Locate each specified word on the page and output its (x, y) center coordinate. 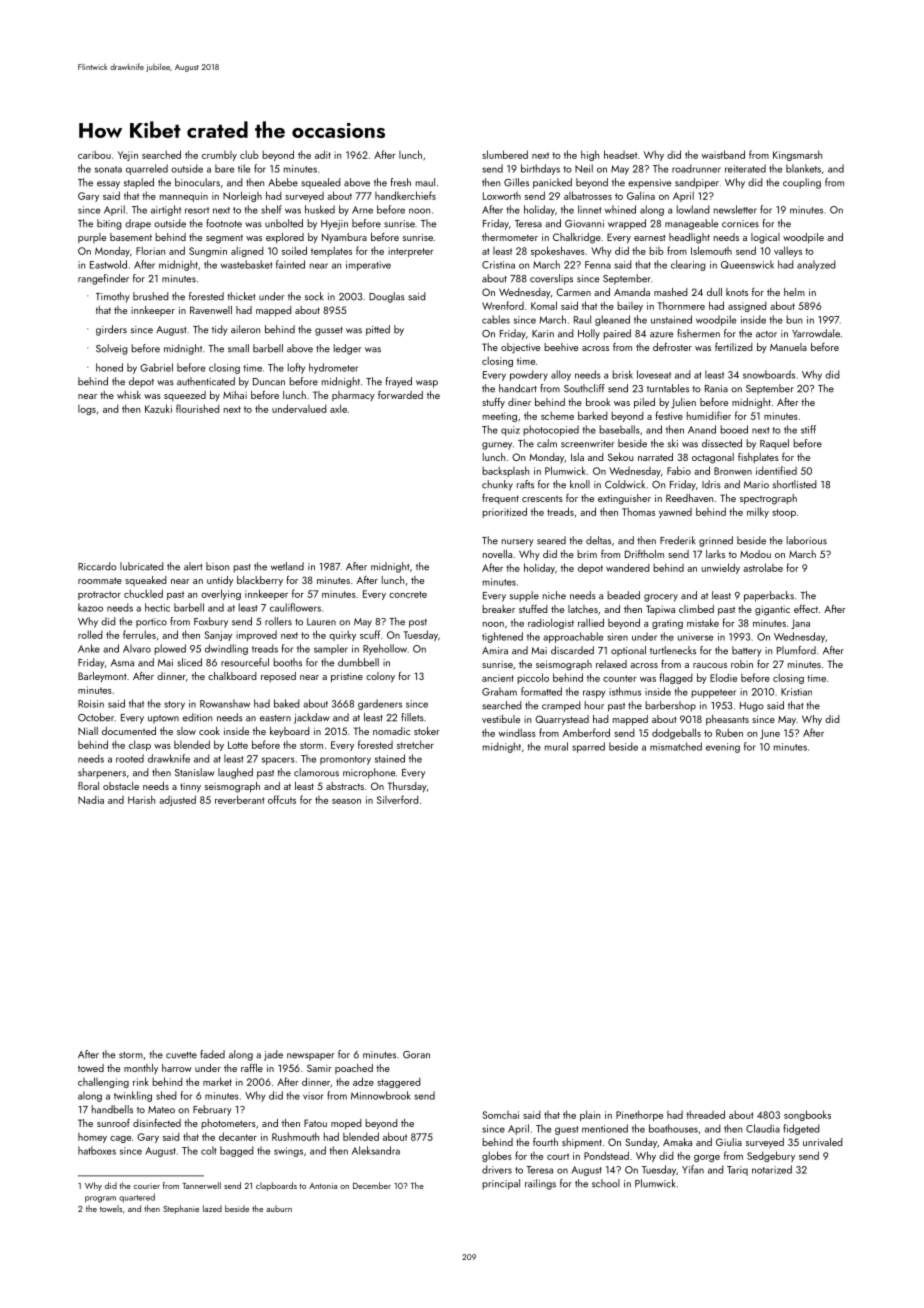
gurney (497, 446)
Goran (416, 1055)
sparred (588, 747)
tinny (190, 788)
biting (109, 224)
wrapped (627, 224)
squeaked (146, 581)
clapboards (276, 1186)
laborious (807, 540)
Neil (584, 168)
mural (556, 746)
